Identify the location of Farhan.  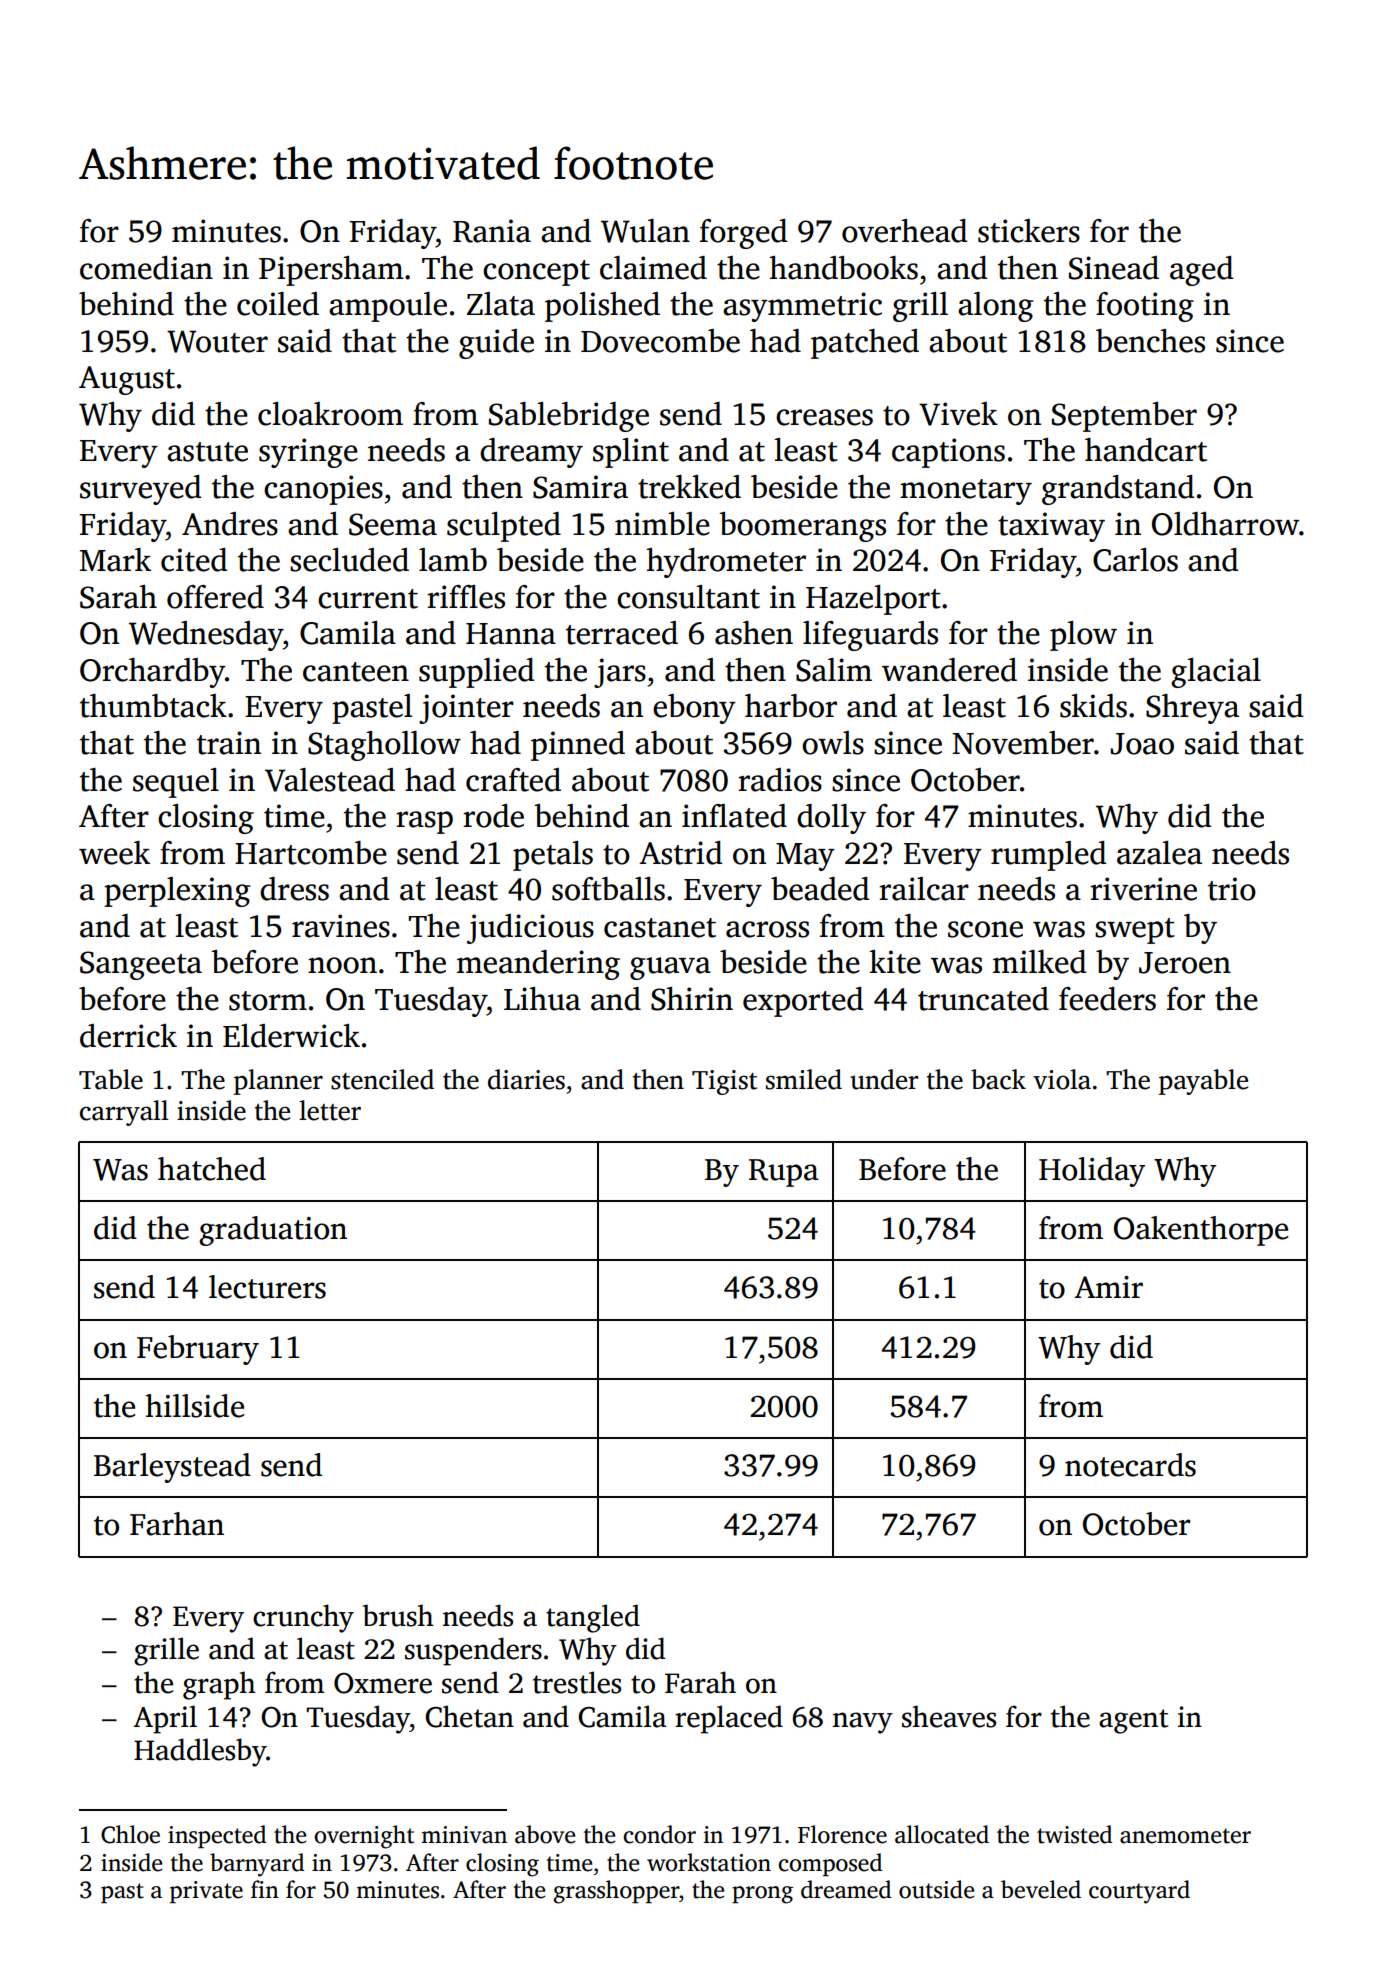
(177, 1524).
